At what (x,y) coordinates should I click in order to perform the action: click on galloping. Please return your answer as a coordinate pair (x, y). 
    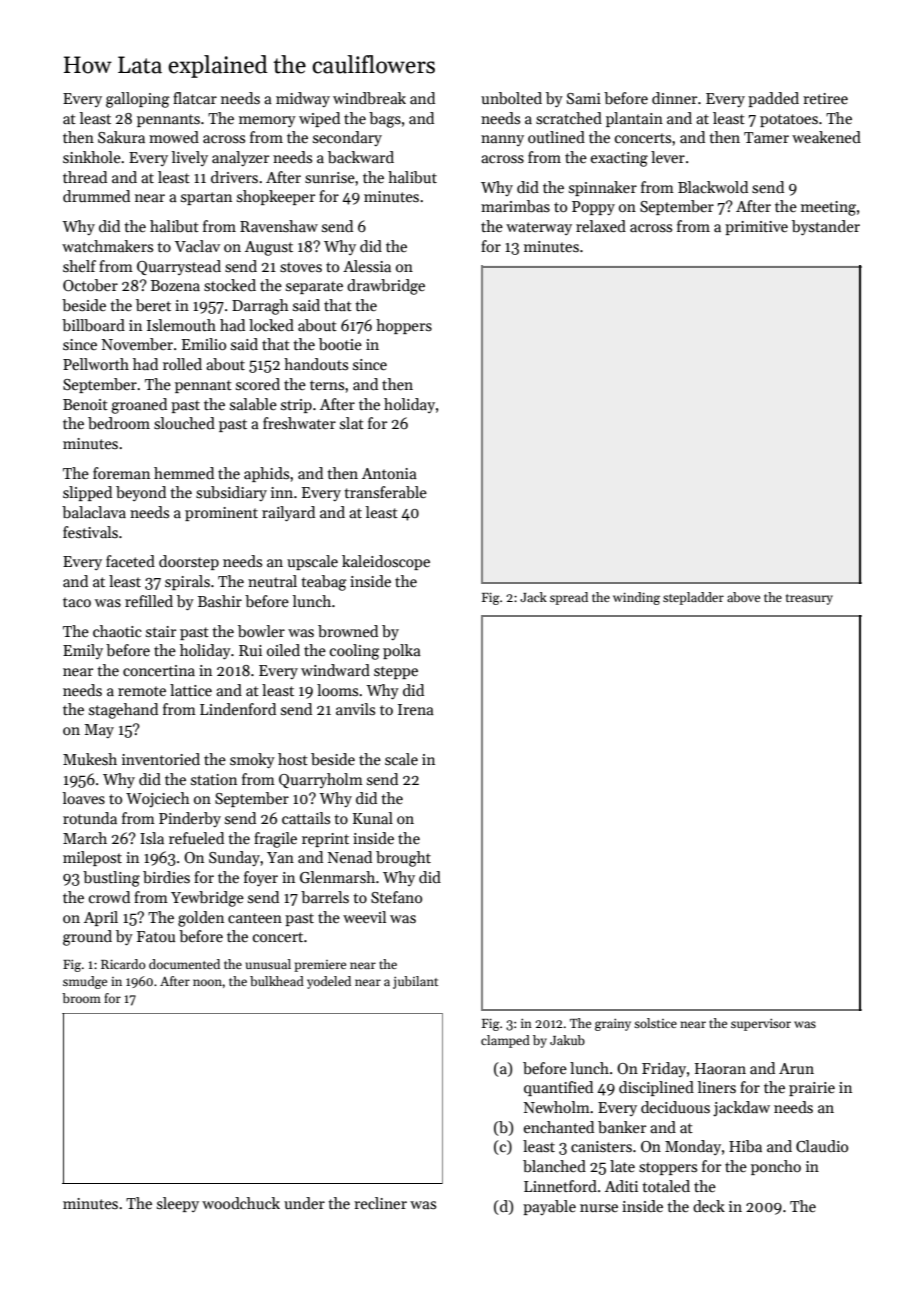
    Looking at the image, I should click on (138, 100).
